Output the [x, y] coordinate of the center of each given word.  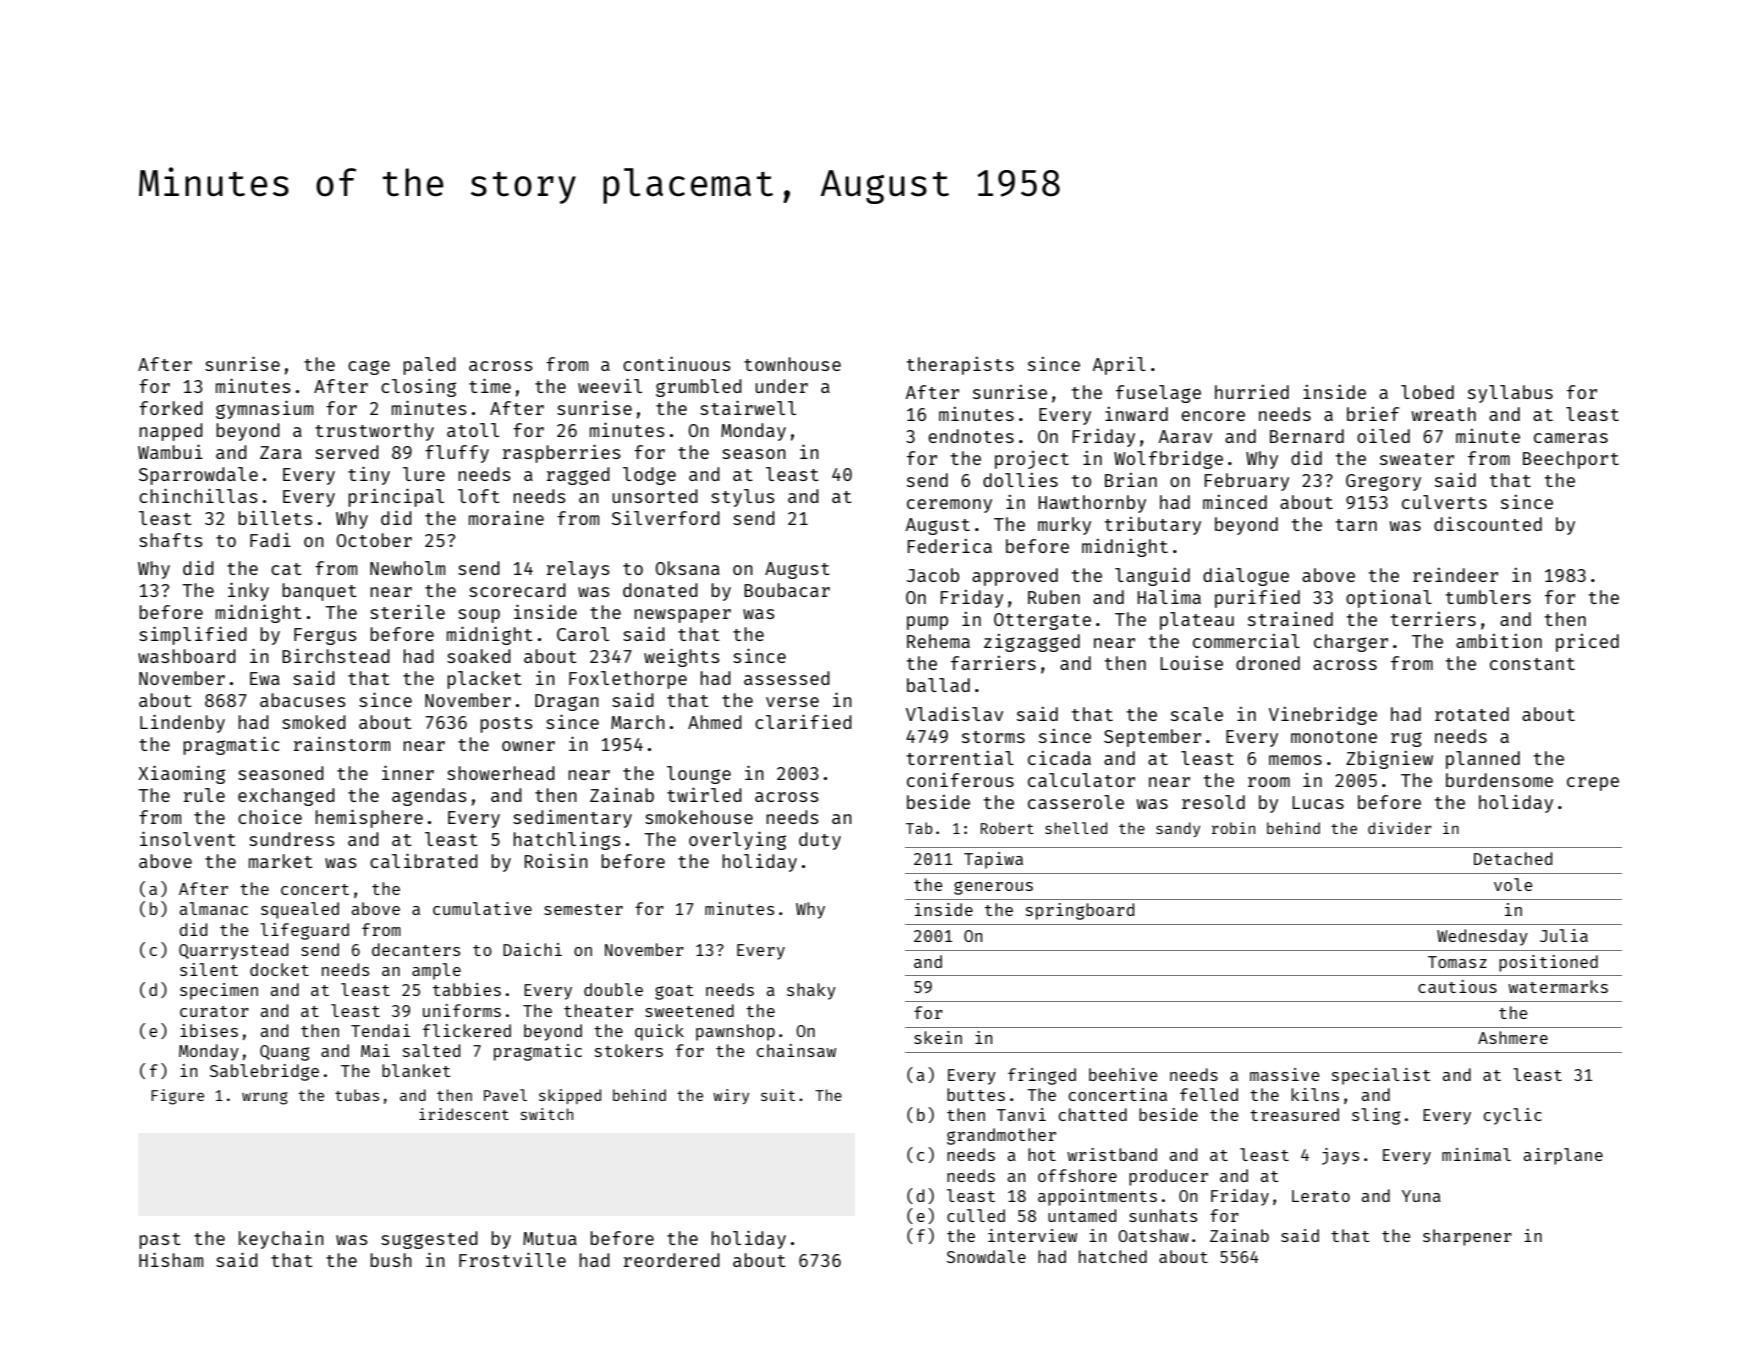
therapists [960, 366]
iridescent [464, 1114]
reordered [672, 1260]
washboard [187, 656]
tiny [369, 475]
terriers [1433, 619]
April [1119, 366]
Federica [950, 546]
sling [1376, 1116]
